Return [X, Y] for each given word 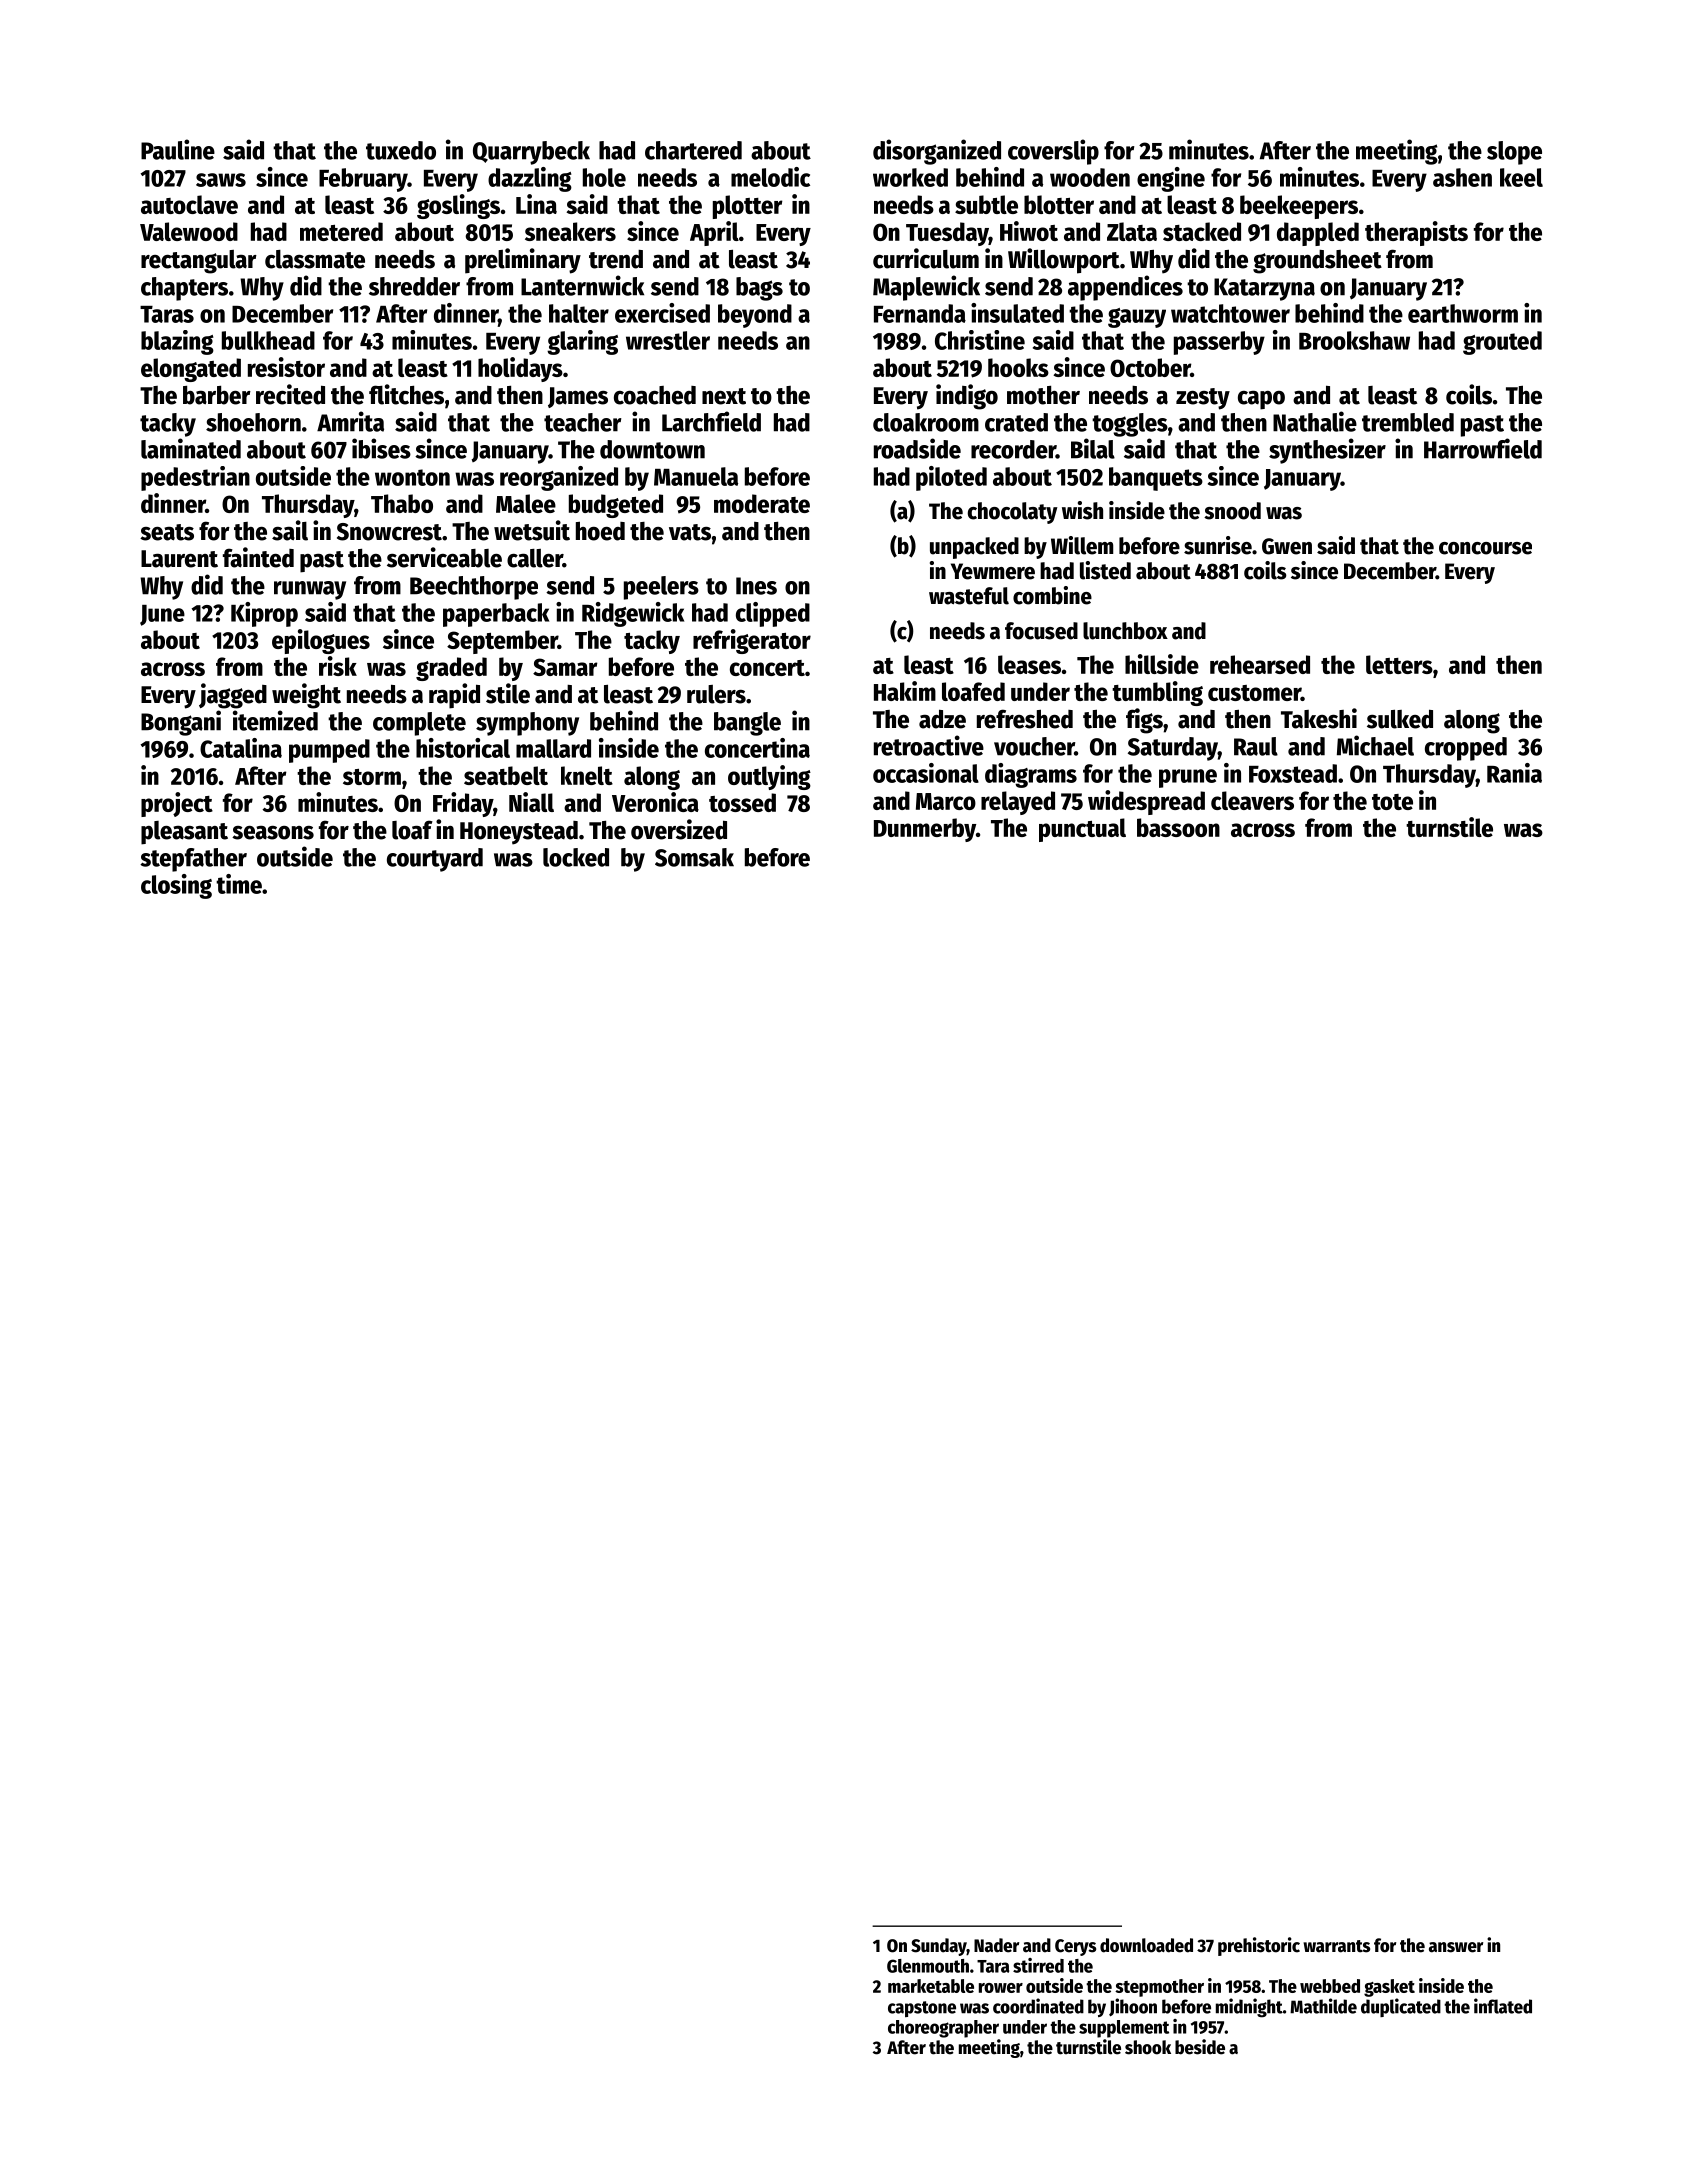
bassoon [1178, 827]
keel [1521, 177]
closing [176, 886]
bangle [747, 724]
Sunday [939, 1947]
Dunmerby [925, 830]
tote [1392, 802]
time [239, 884]
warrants [1336, 1946]
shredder [414, 286]
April [714, 233]
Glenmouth [928, 1966]
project [177, 804]
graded [451, 669]
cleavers [1252, 800]
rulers [716, 694]
